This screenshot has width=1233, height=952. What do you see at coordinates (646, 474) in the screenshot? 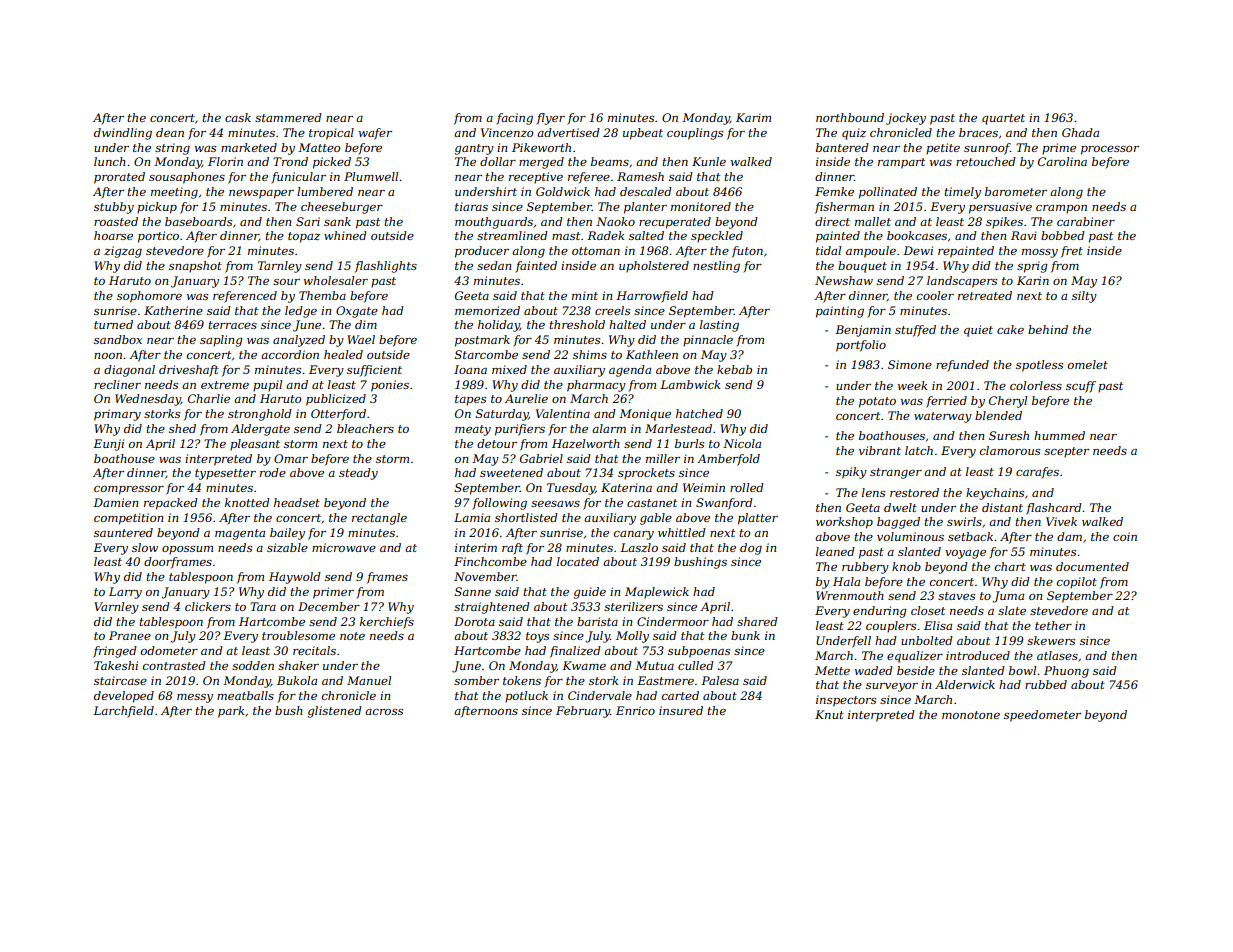
I see `sprockets` at bounding box center [646, 474].
